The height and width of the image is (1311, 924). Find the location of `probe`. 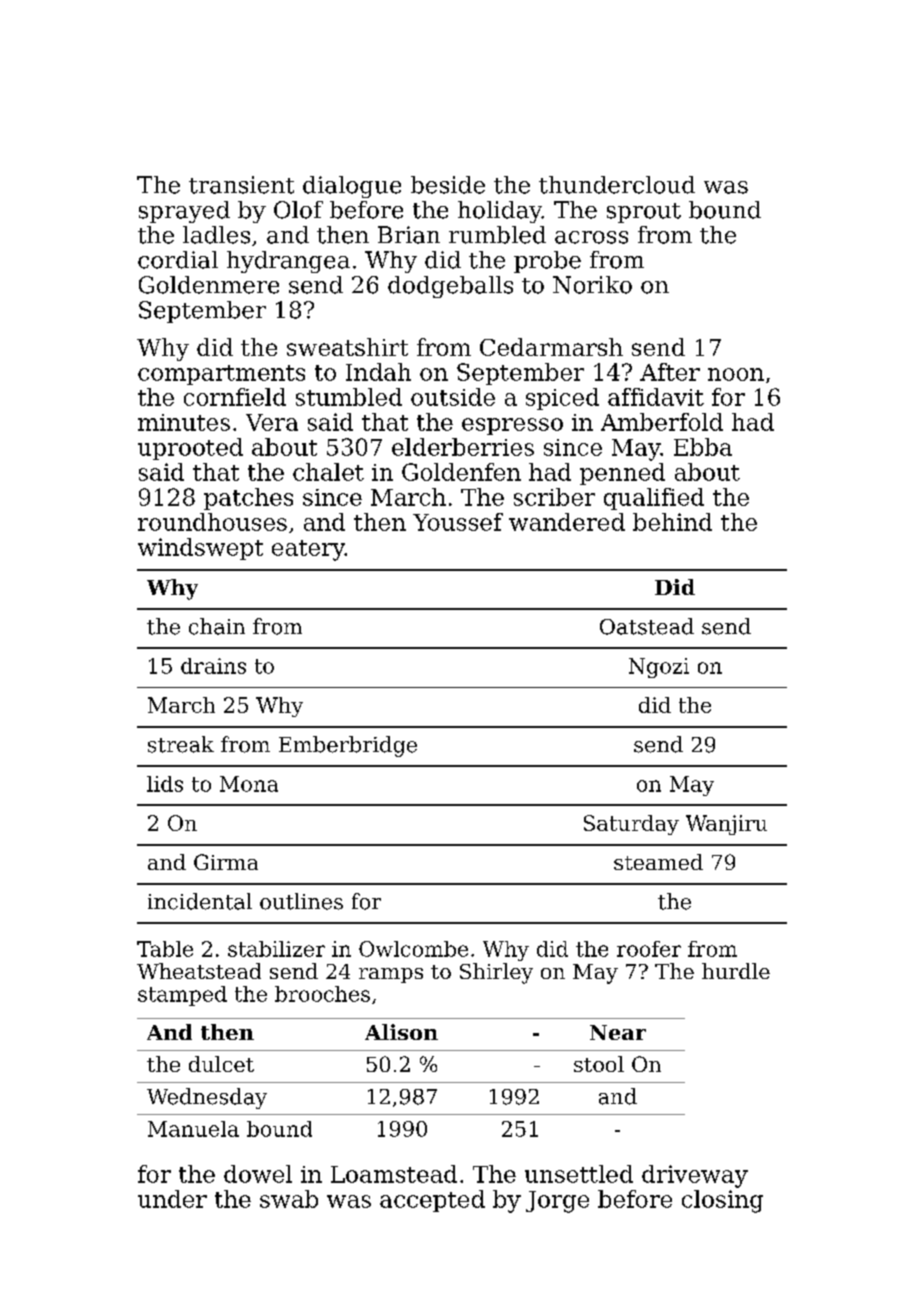

probe is located at coordinates (547, 262).
